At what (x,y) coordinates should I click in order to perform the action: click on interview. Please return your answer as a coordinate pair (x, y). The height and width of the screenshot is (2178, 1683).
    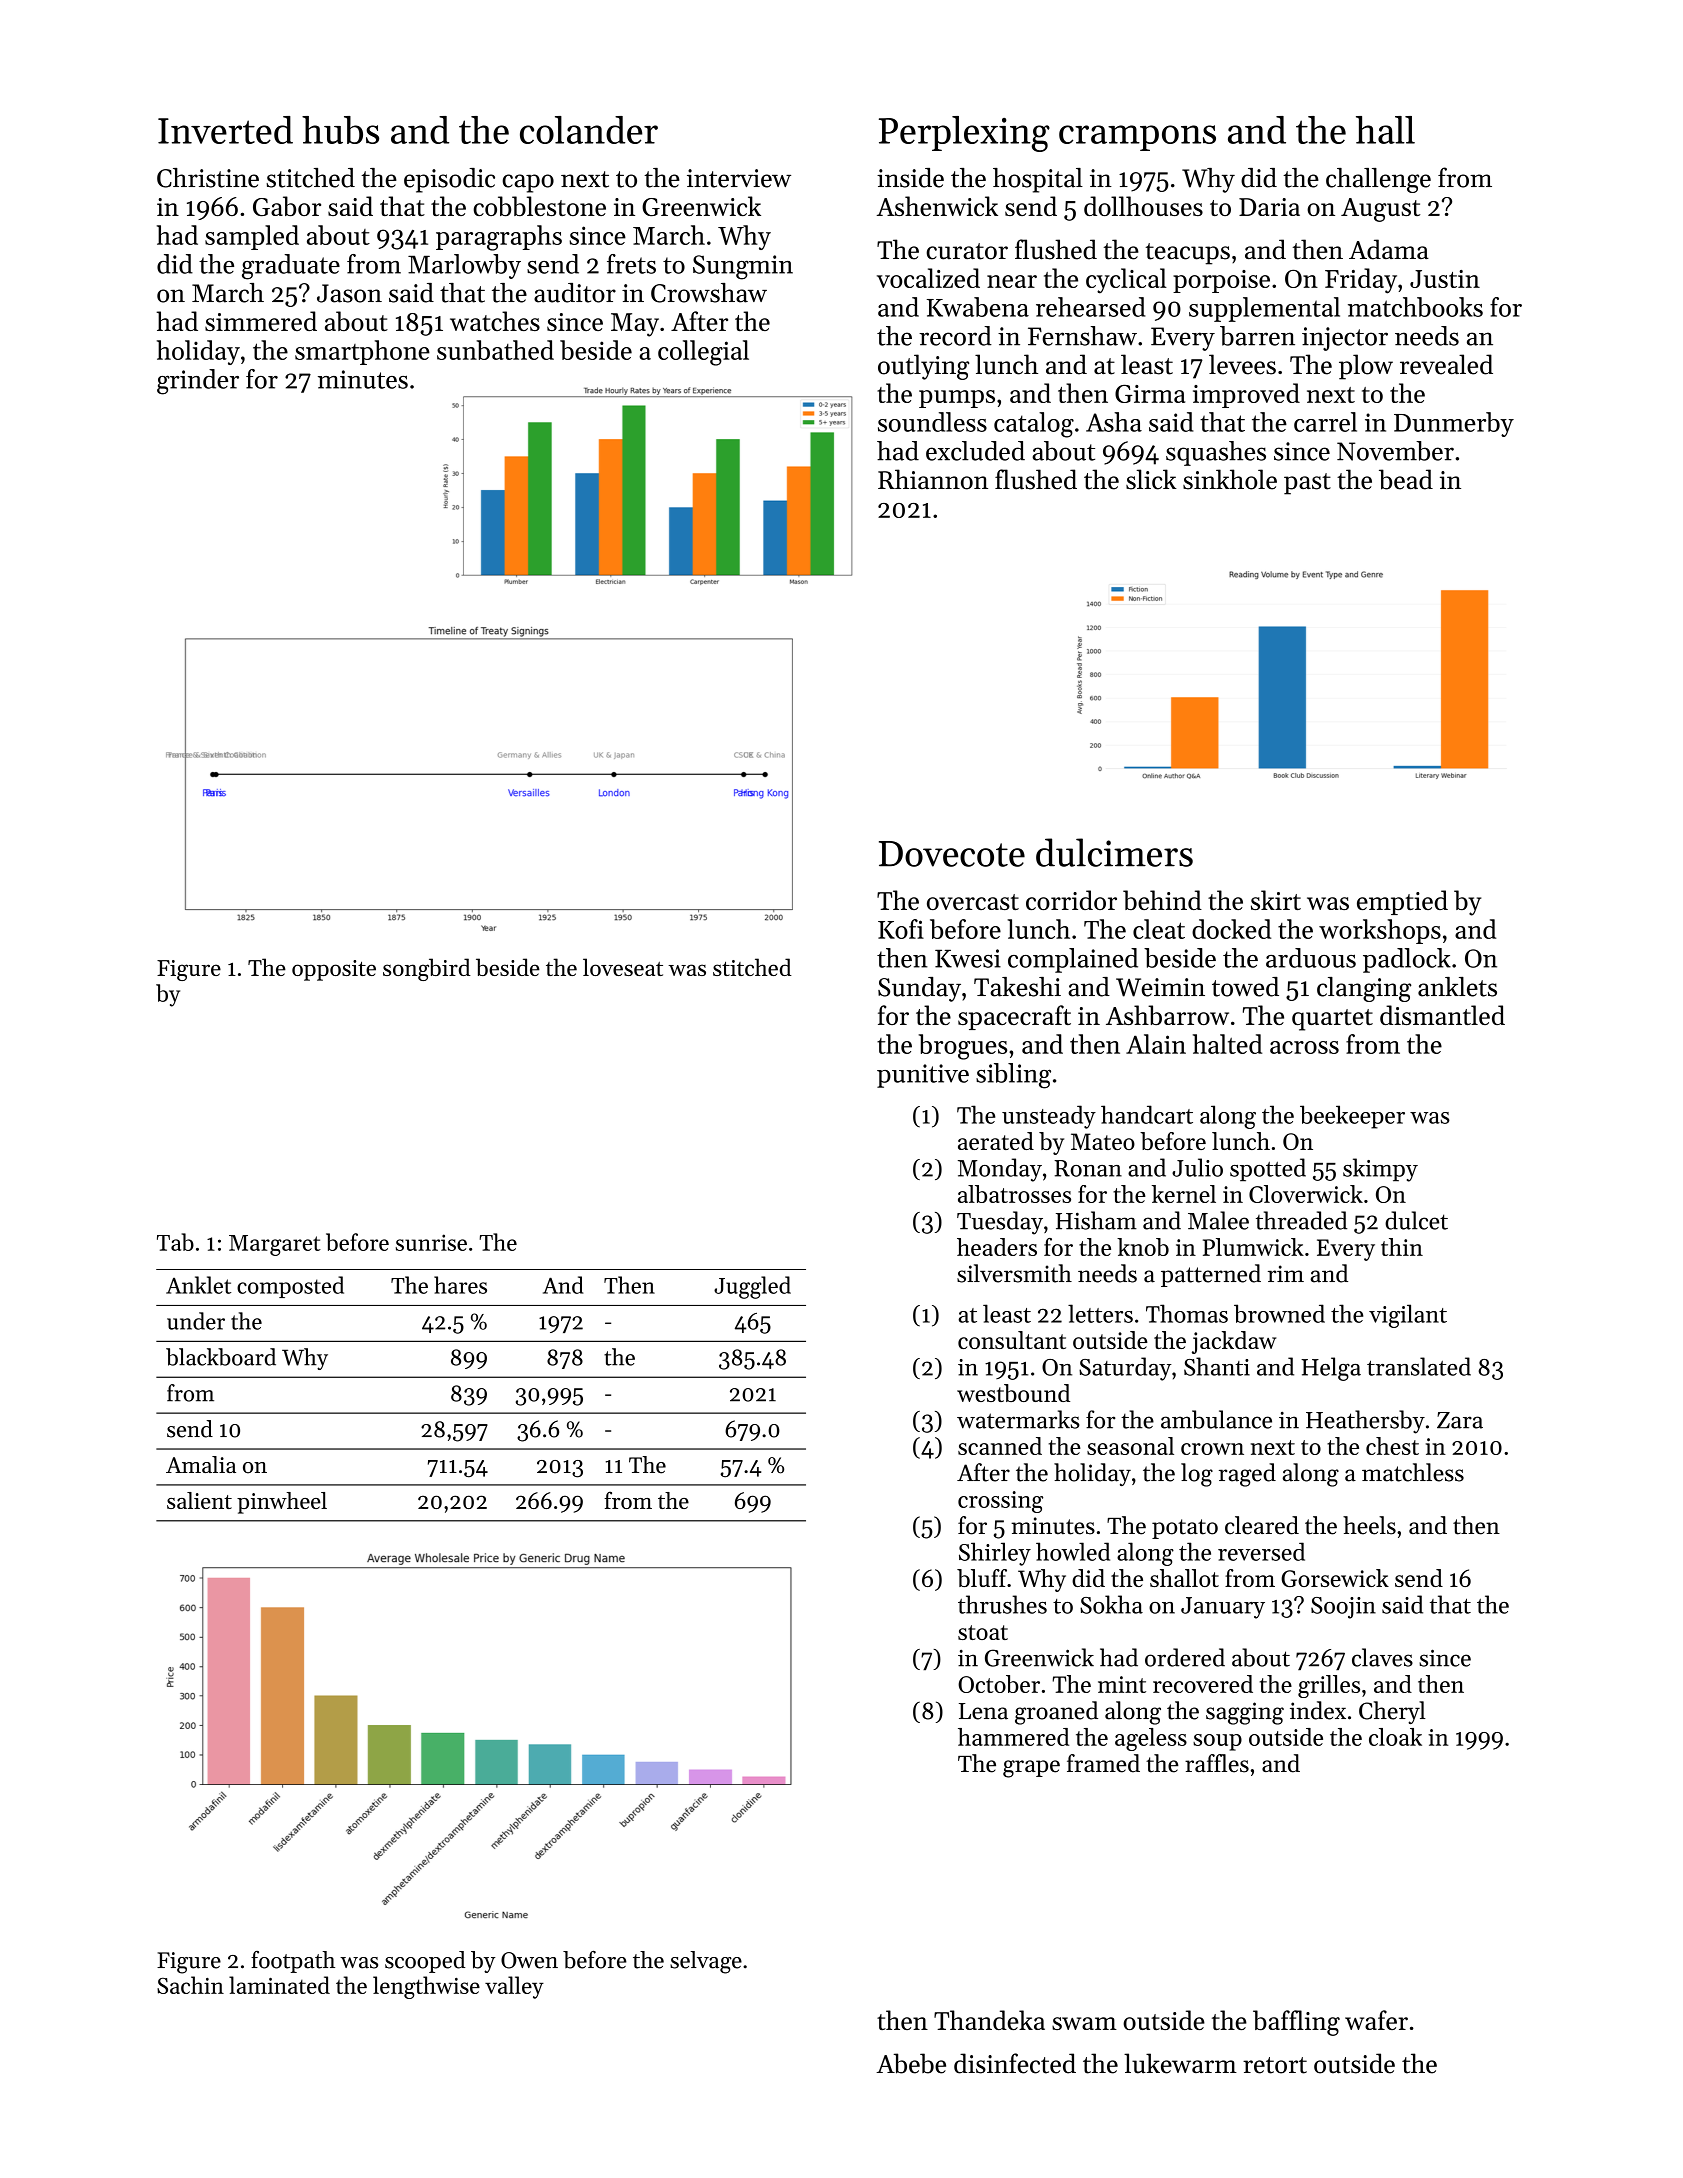
    Looking at the image, I should click on (739, 178).
